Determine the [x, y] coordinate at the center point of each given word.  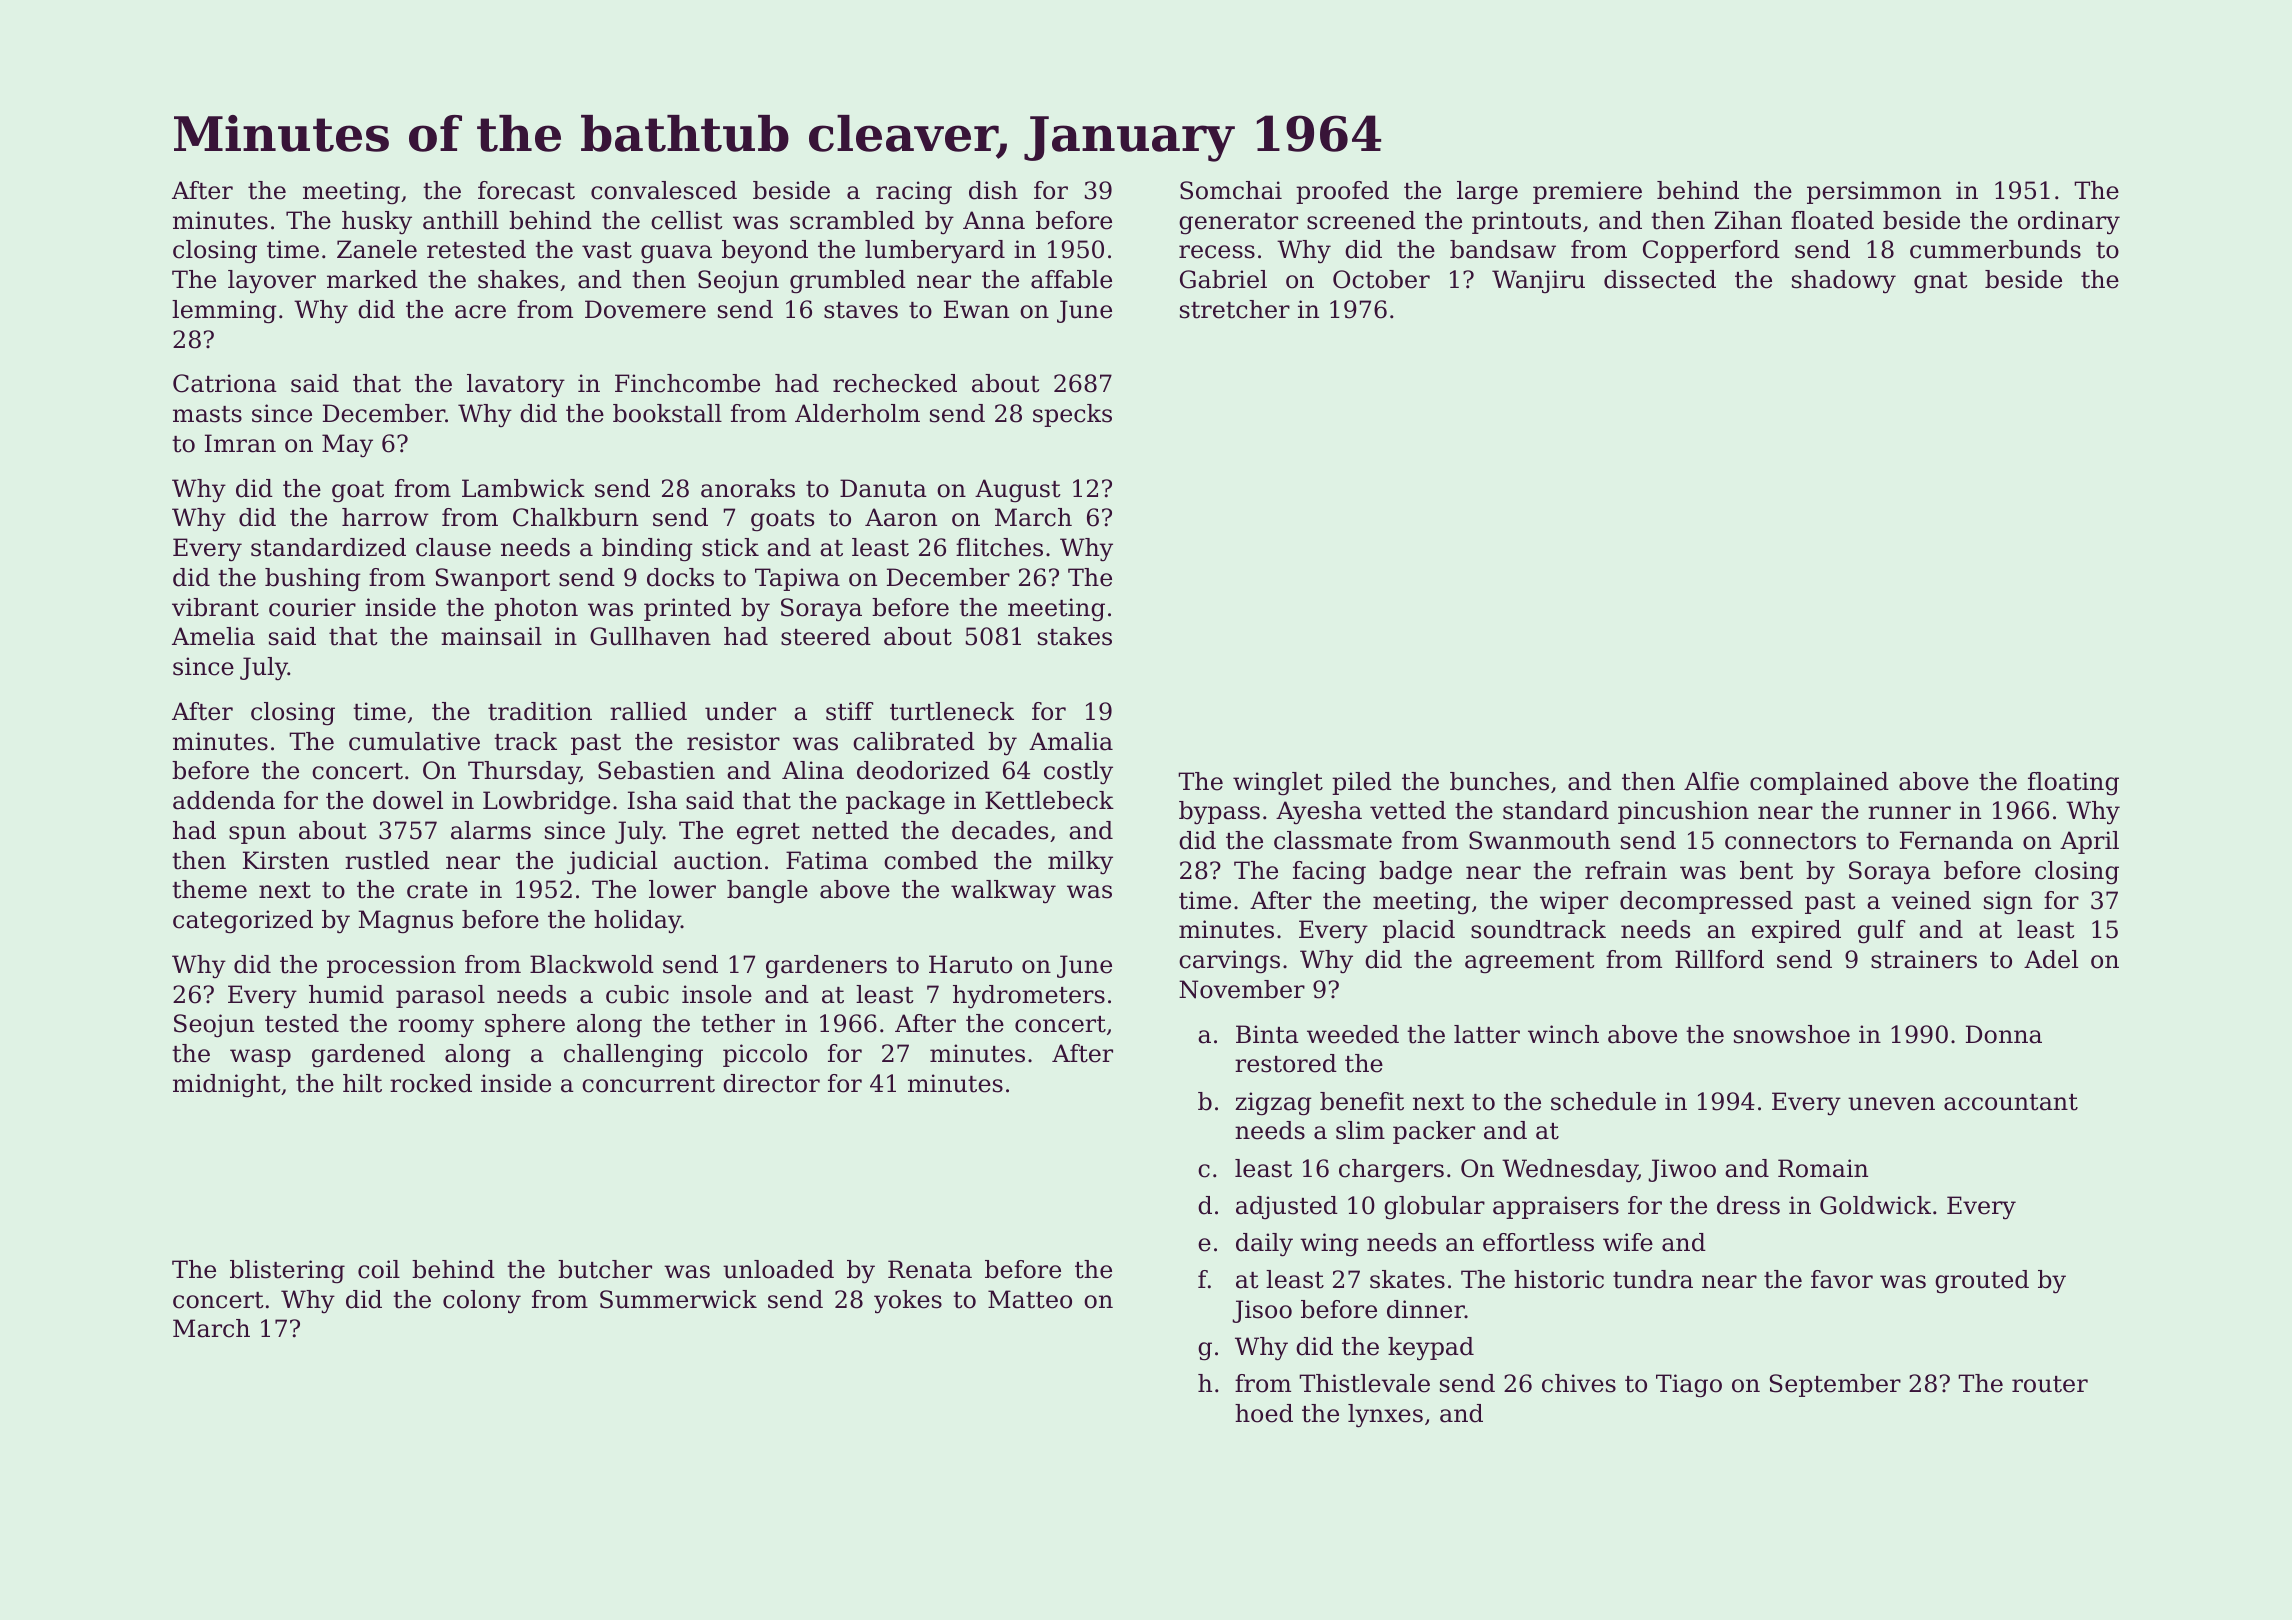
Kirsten [286, 860]
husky [377, 223]
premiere [1587, 192]
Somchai [1231, 190]
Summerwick [678, 1299]
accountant [2011, 1102]
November [1242, 989]
